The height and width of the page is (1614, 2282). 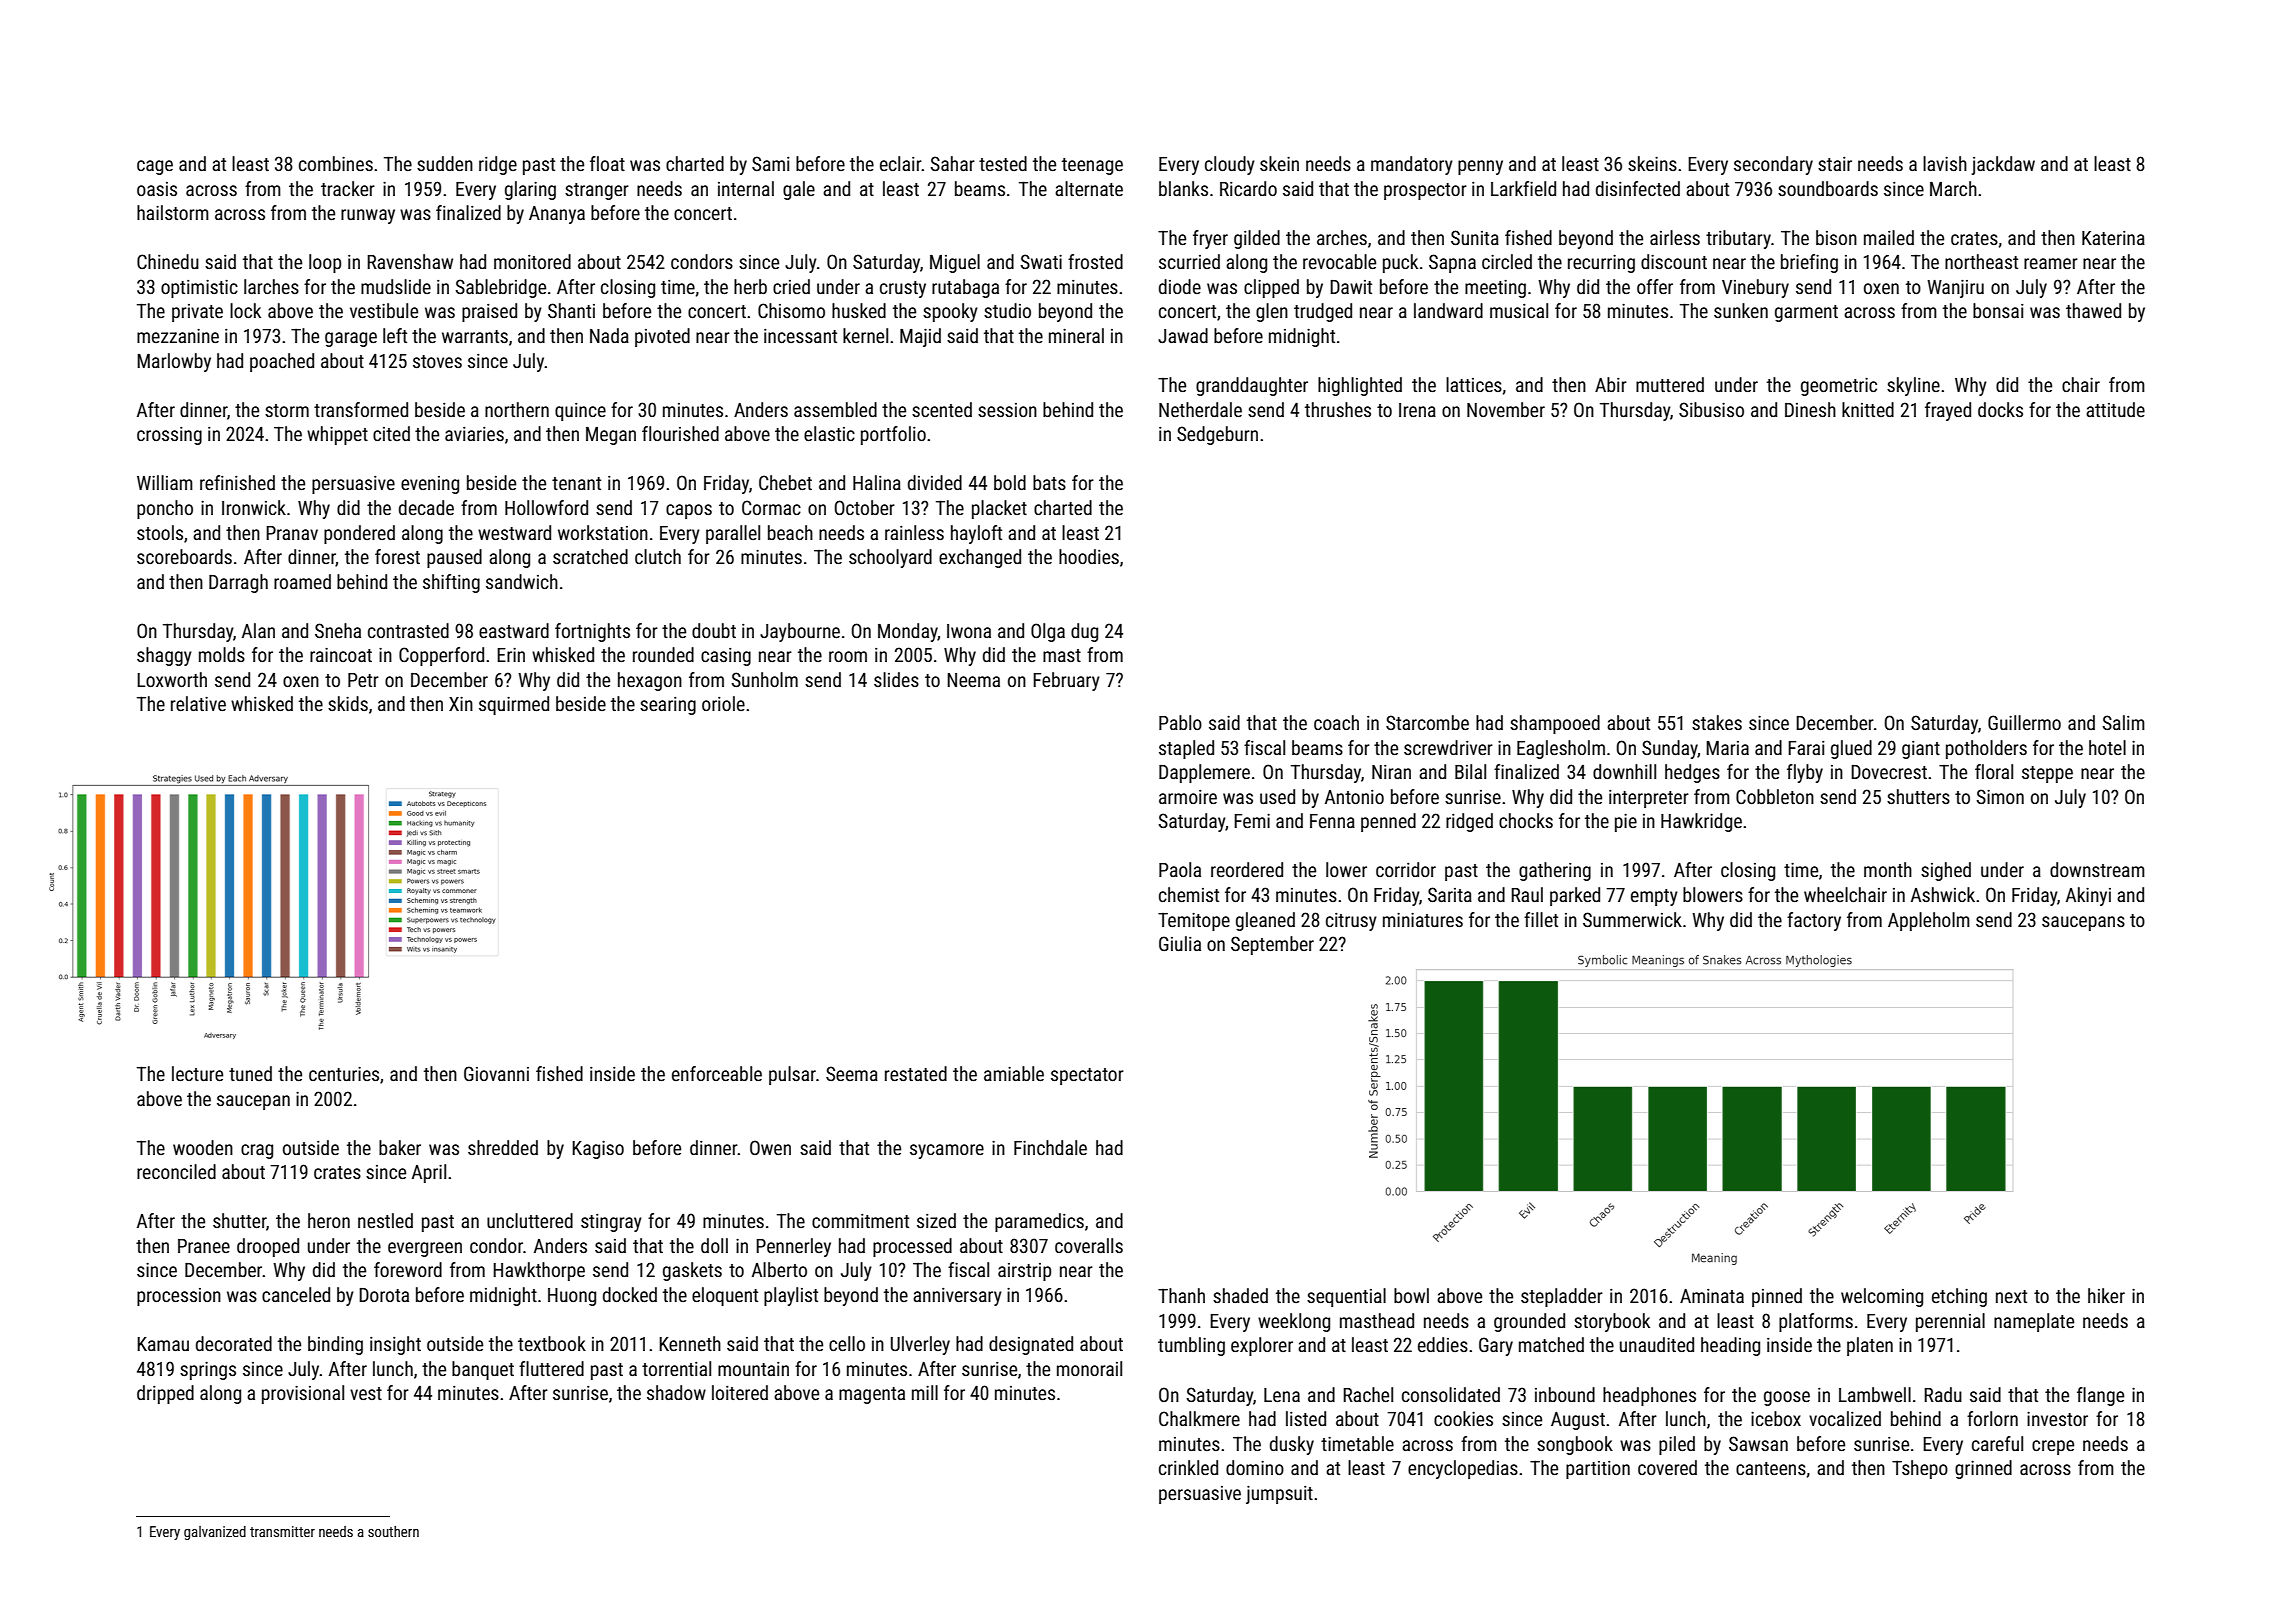 What do you see at coordinates (1279, 1495) in the page?
I see `jumpsuit` at bounding box center [1279, 1495].
